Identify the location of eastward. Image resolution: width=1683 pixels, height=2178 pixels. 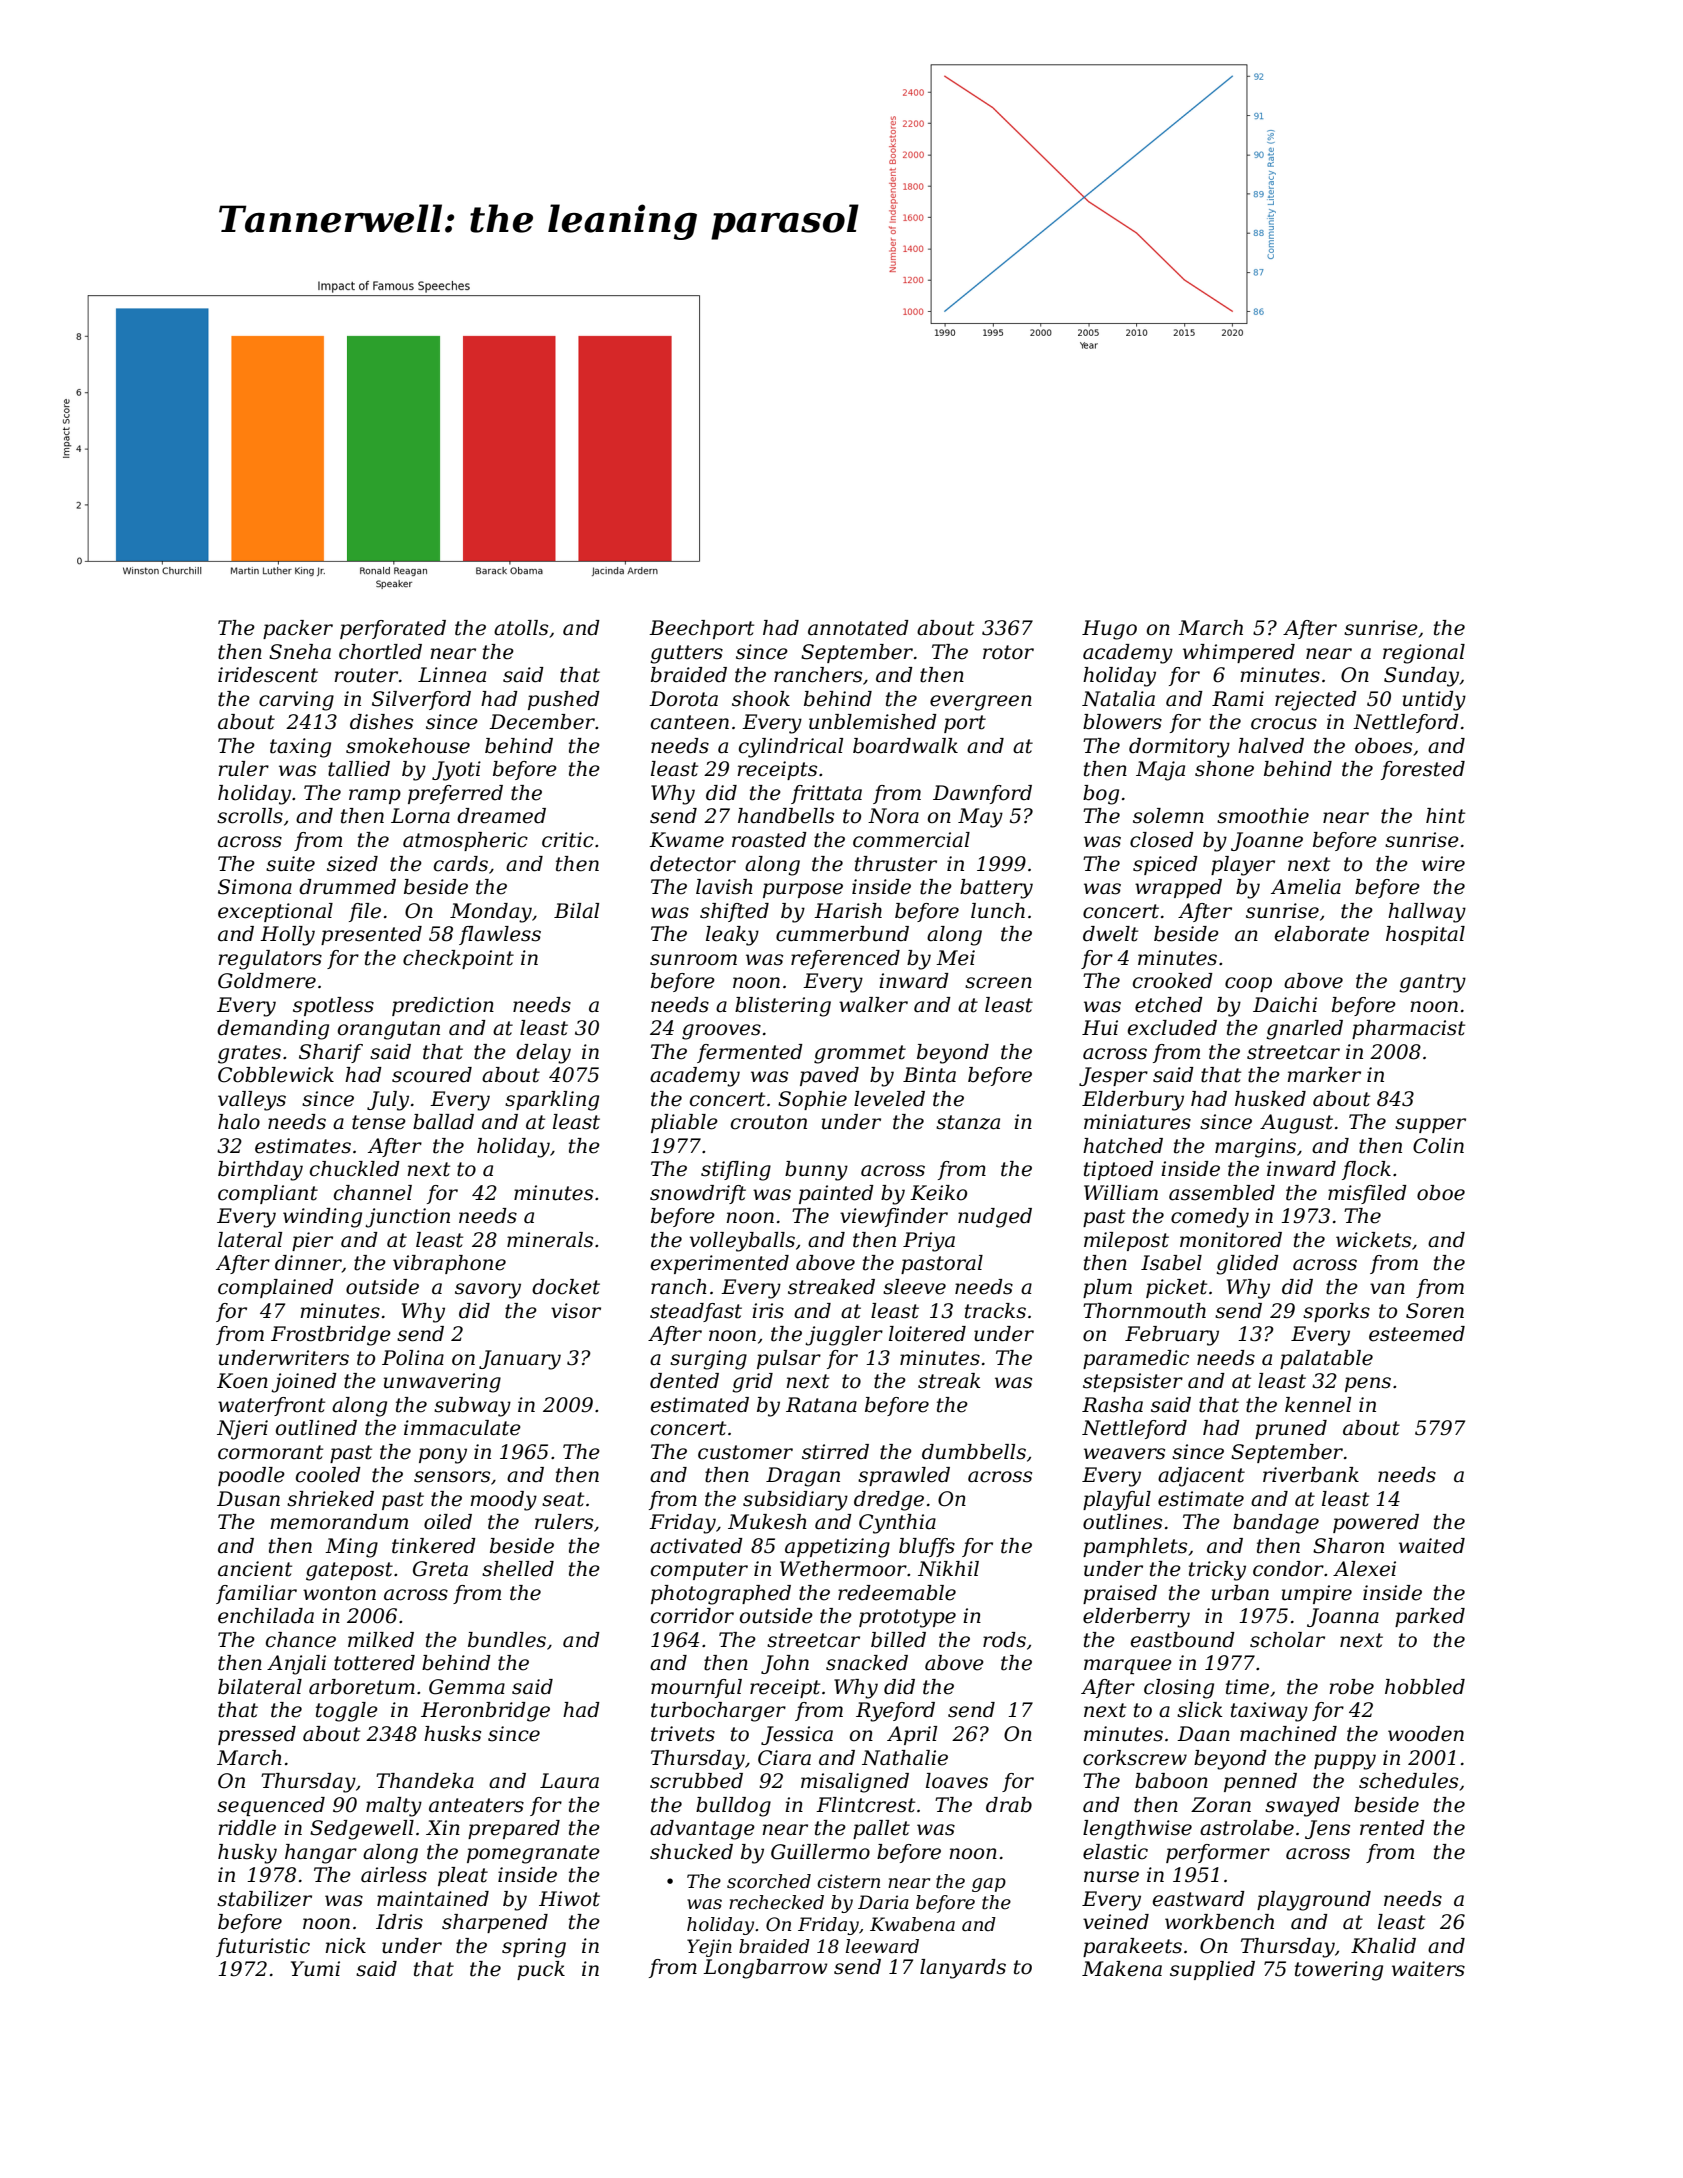
(1199, 1899).
